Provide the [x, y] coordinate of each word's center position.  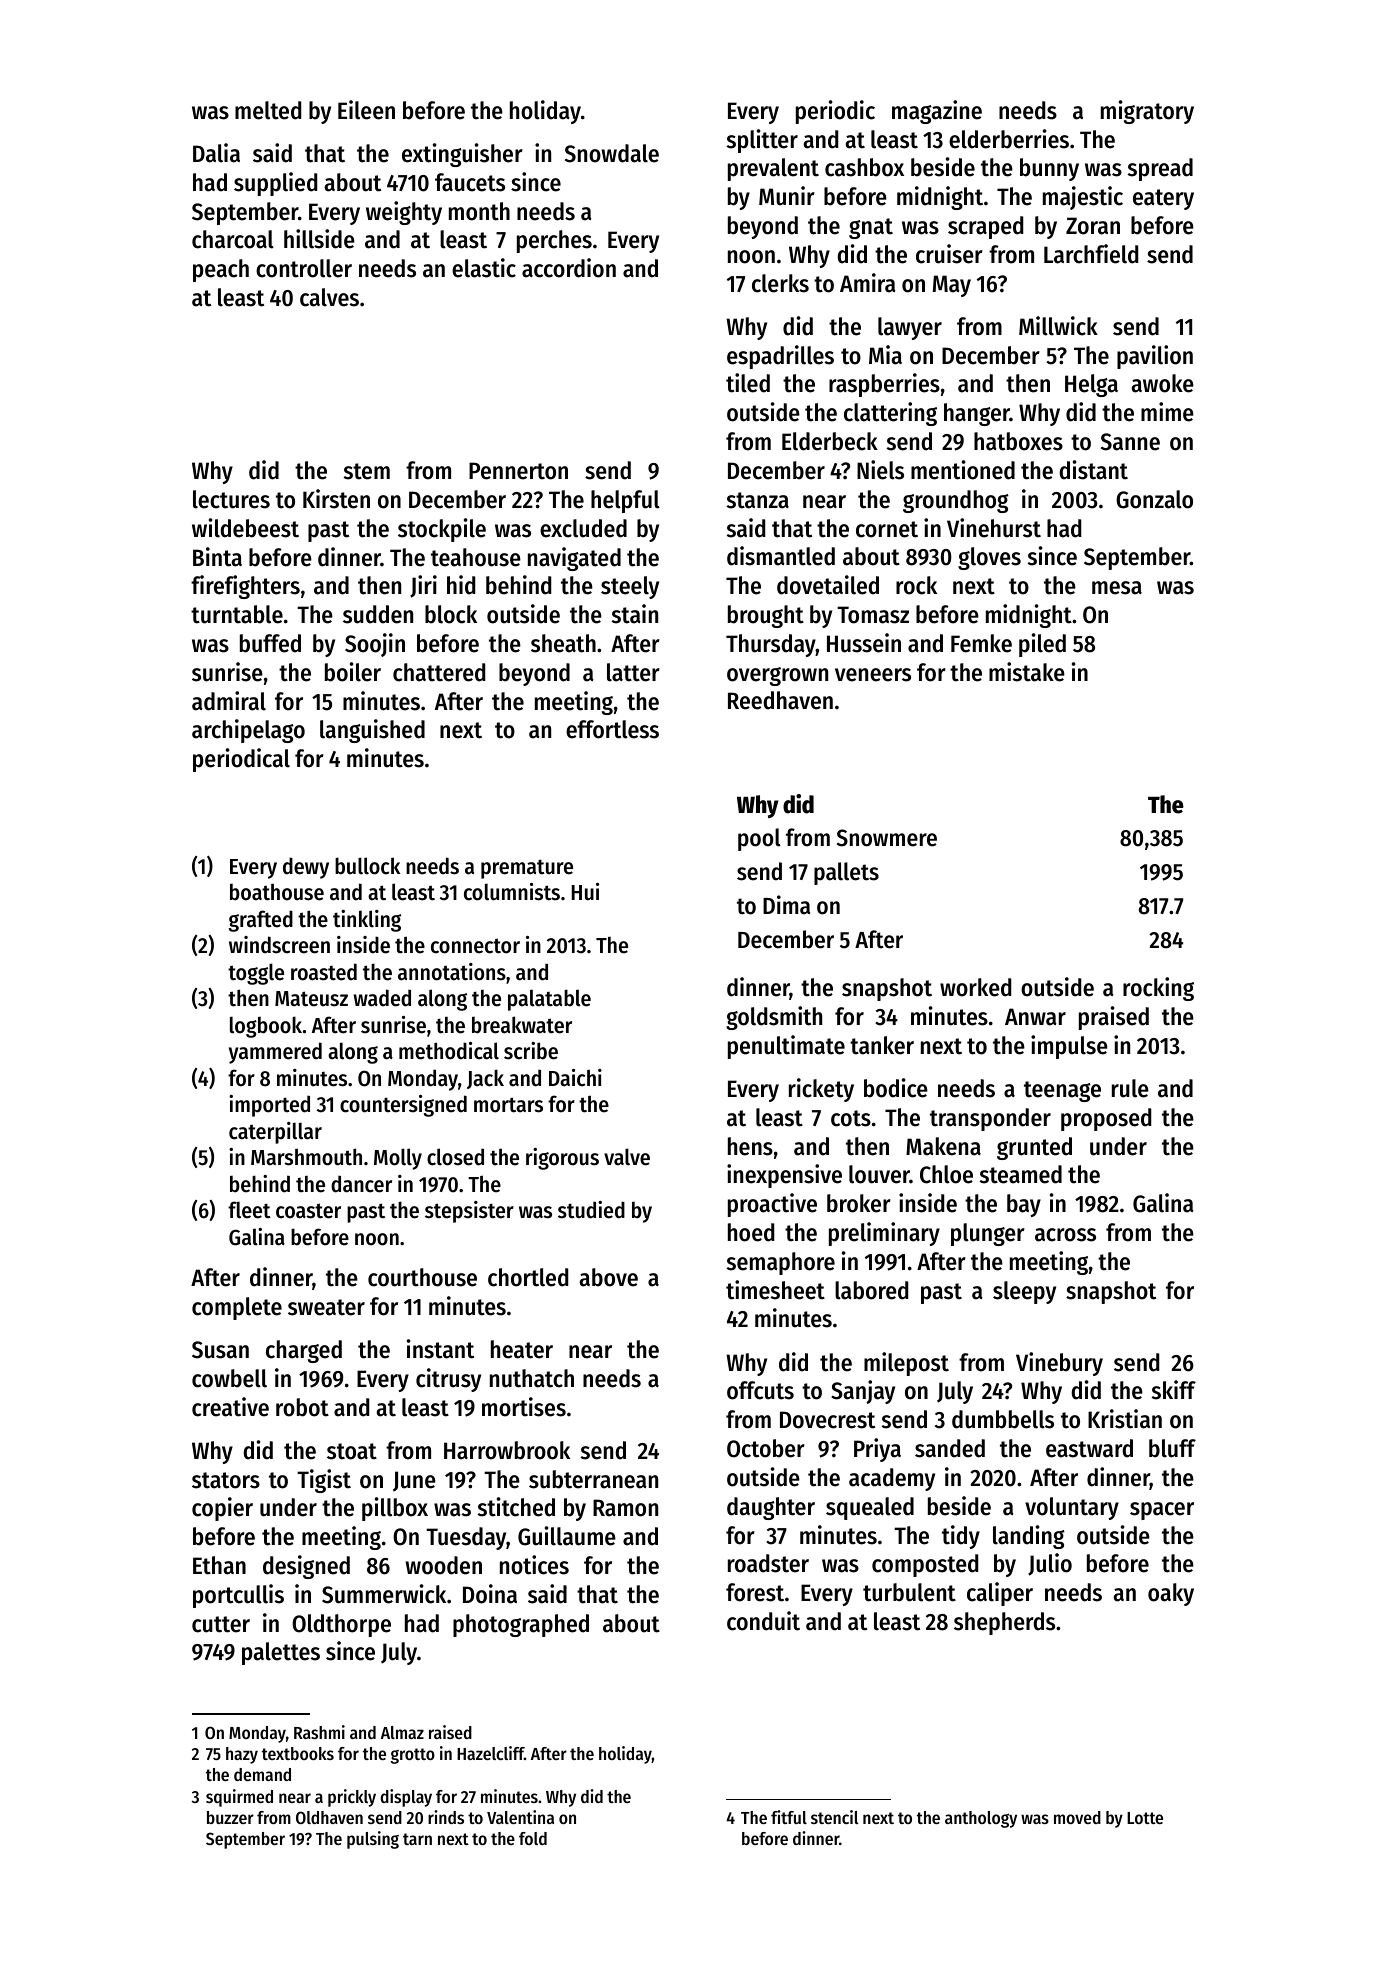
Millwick [1058, 326]
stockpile [442, 530]
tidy [961, 1537]
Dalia [216, 153]
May [952, 286]
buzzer [230, 1817]
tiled [748, 383]
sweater [326, 1307]
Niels [880, 470]
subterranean [593, 1479]
